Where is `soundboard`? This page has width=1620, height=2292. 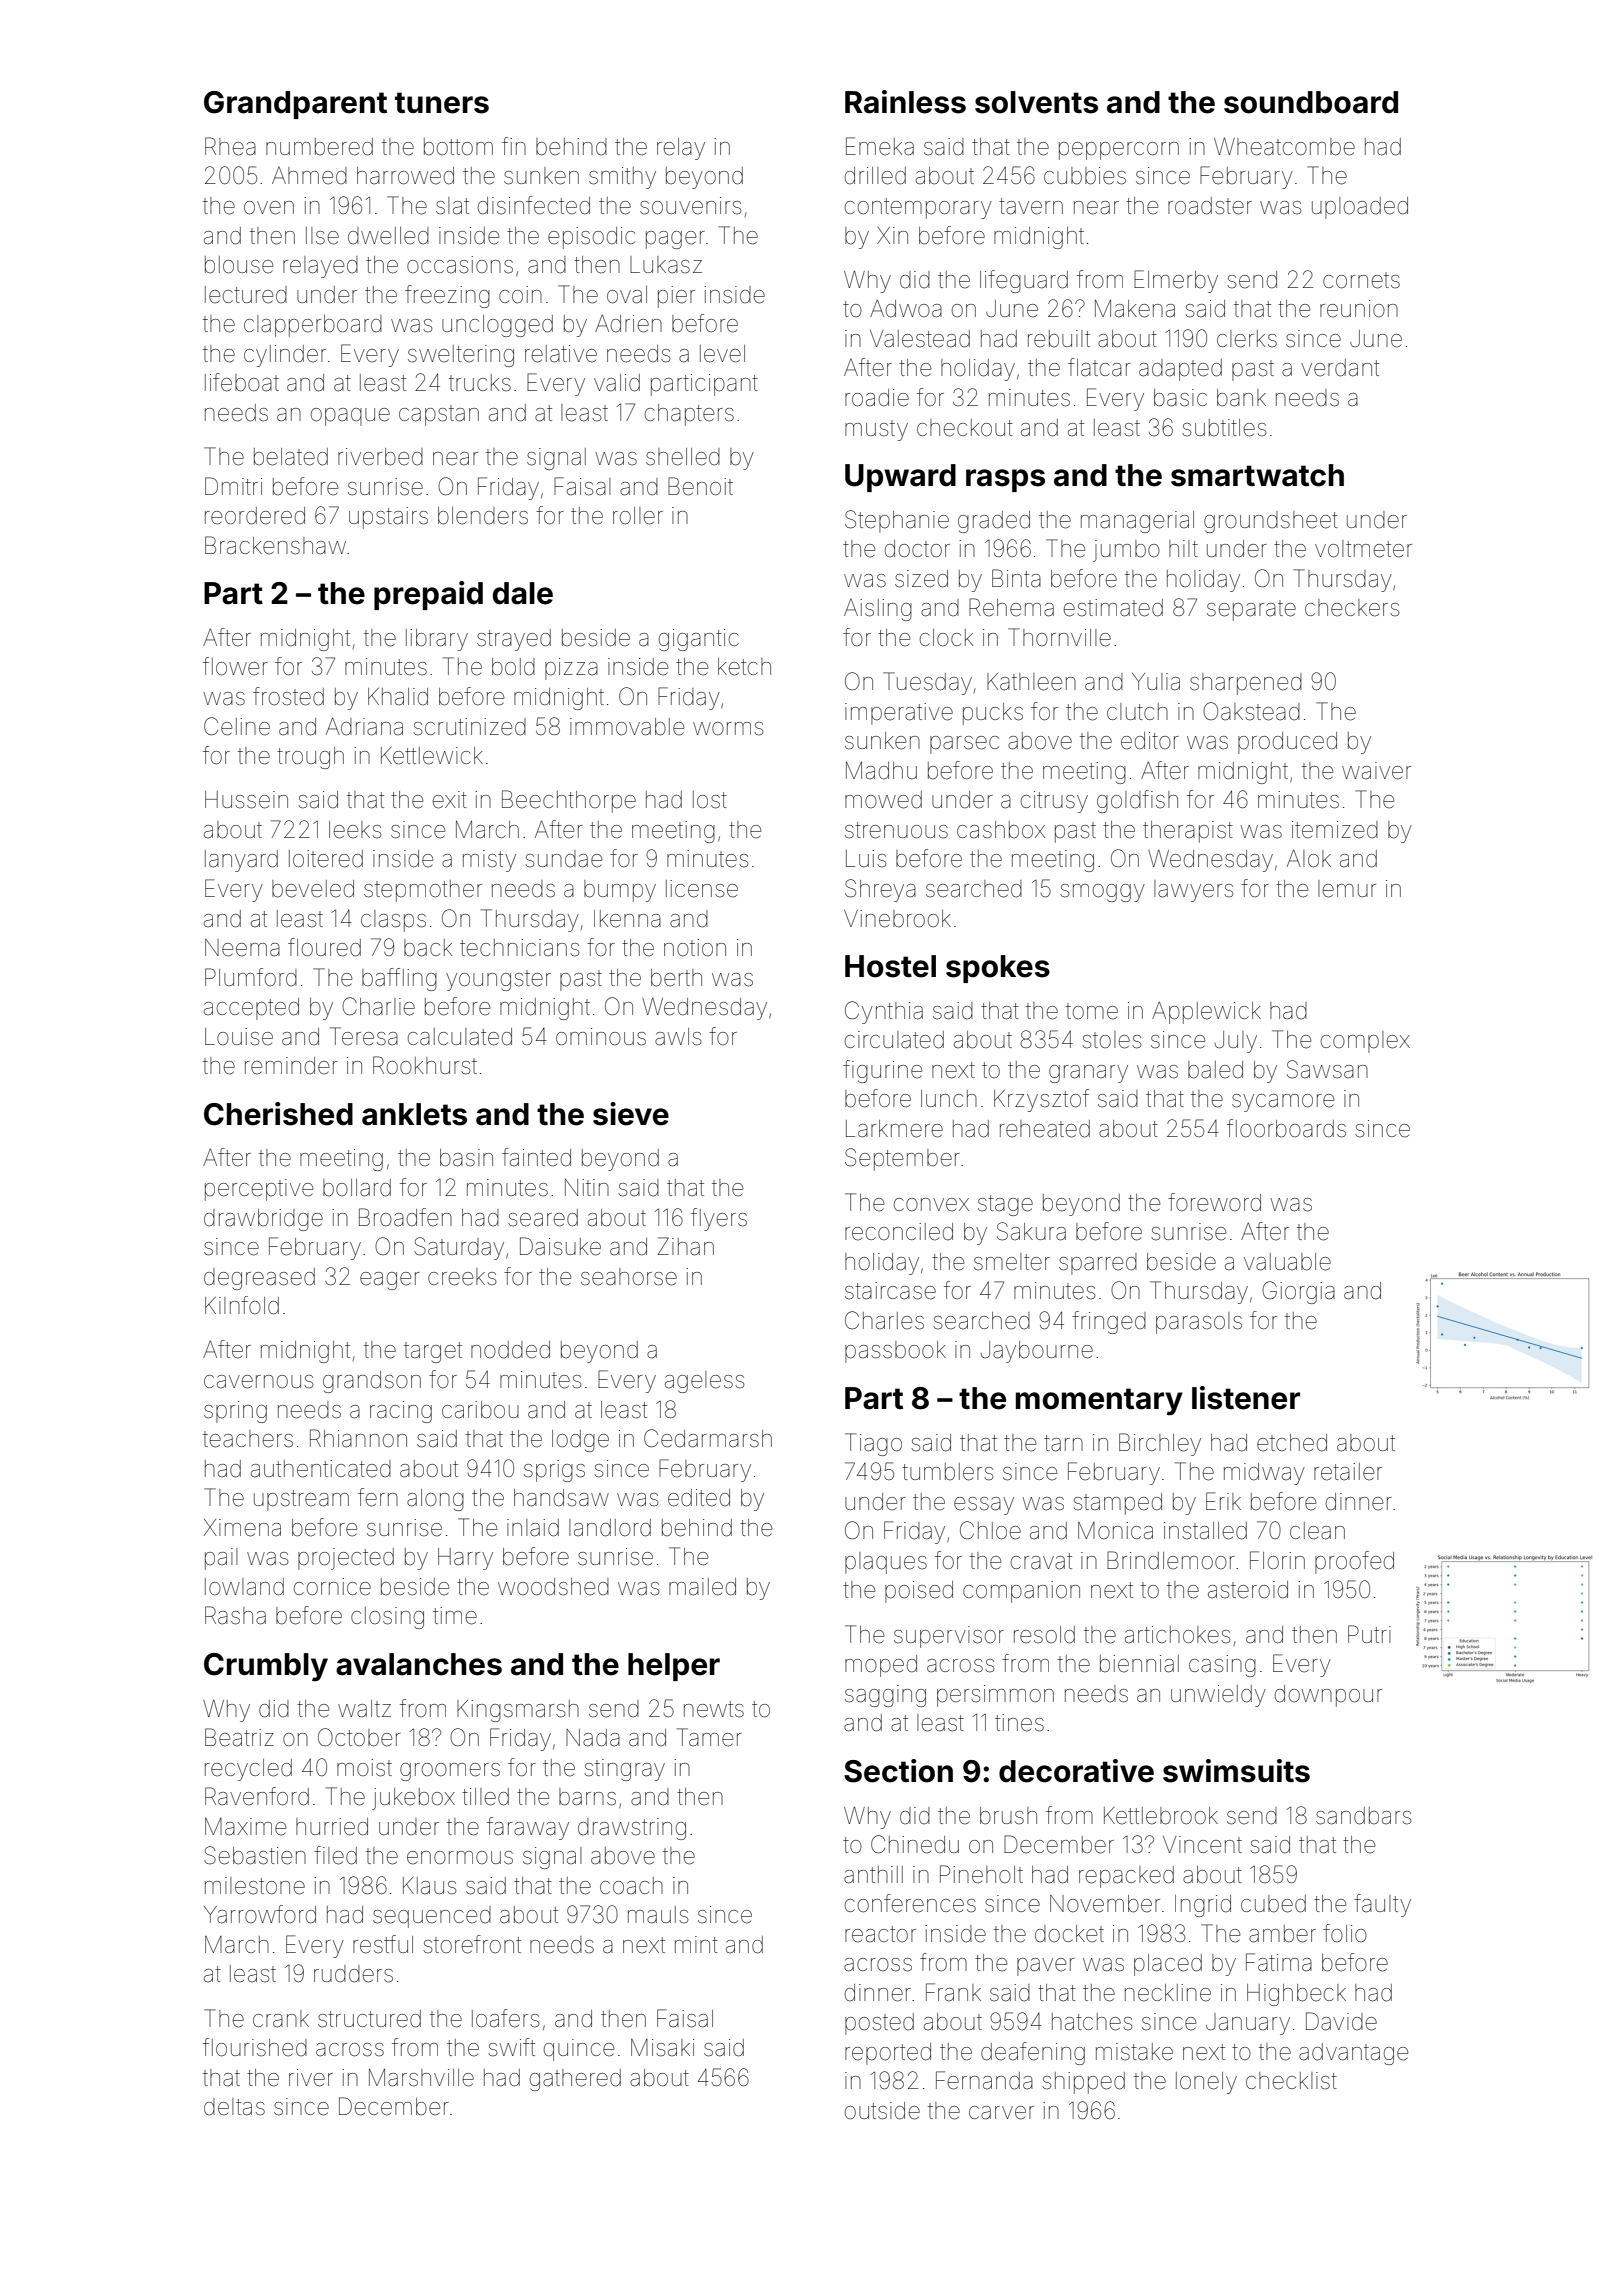 soundboard is located at coordinates (1311, 102).
